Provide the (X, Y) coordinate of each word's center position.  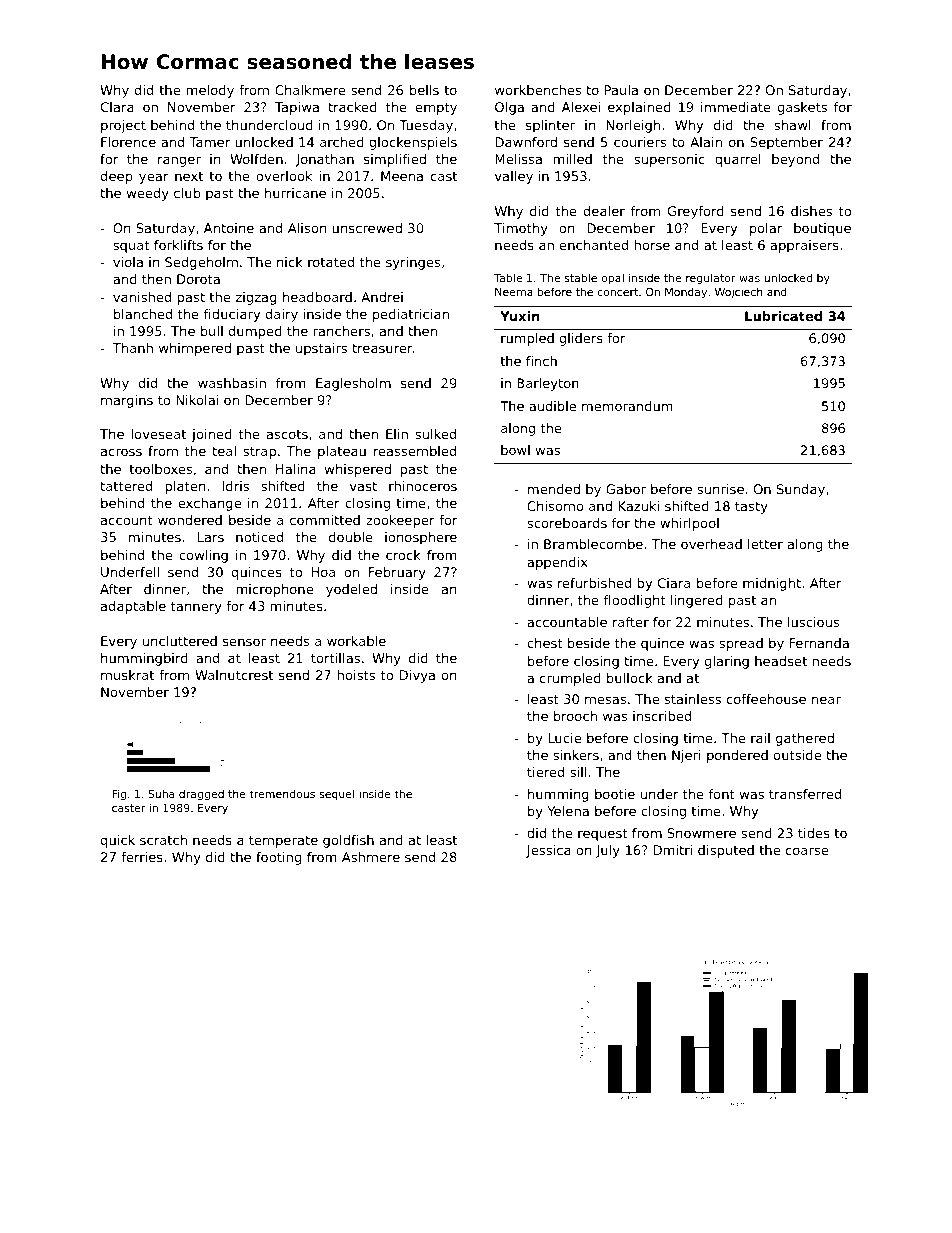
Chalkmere (310, 90)
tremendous (282, 793)
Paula (621, 90)
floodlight (635, 601)
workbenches (538, 90)
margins (127, 401)
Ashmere (371, 857)
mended (554, 489)
